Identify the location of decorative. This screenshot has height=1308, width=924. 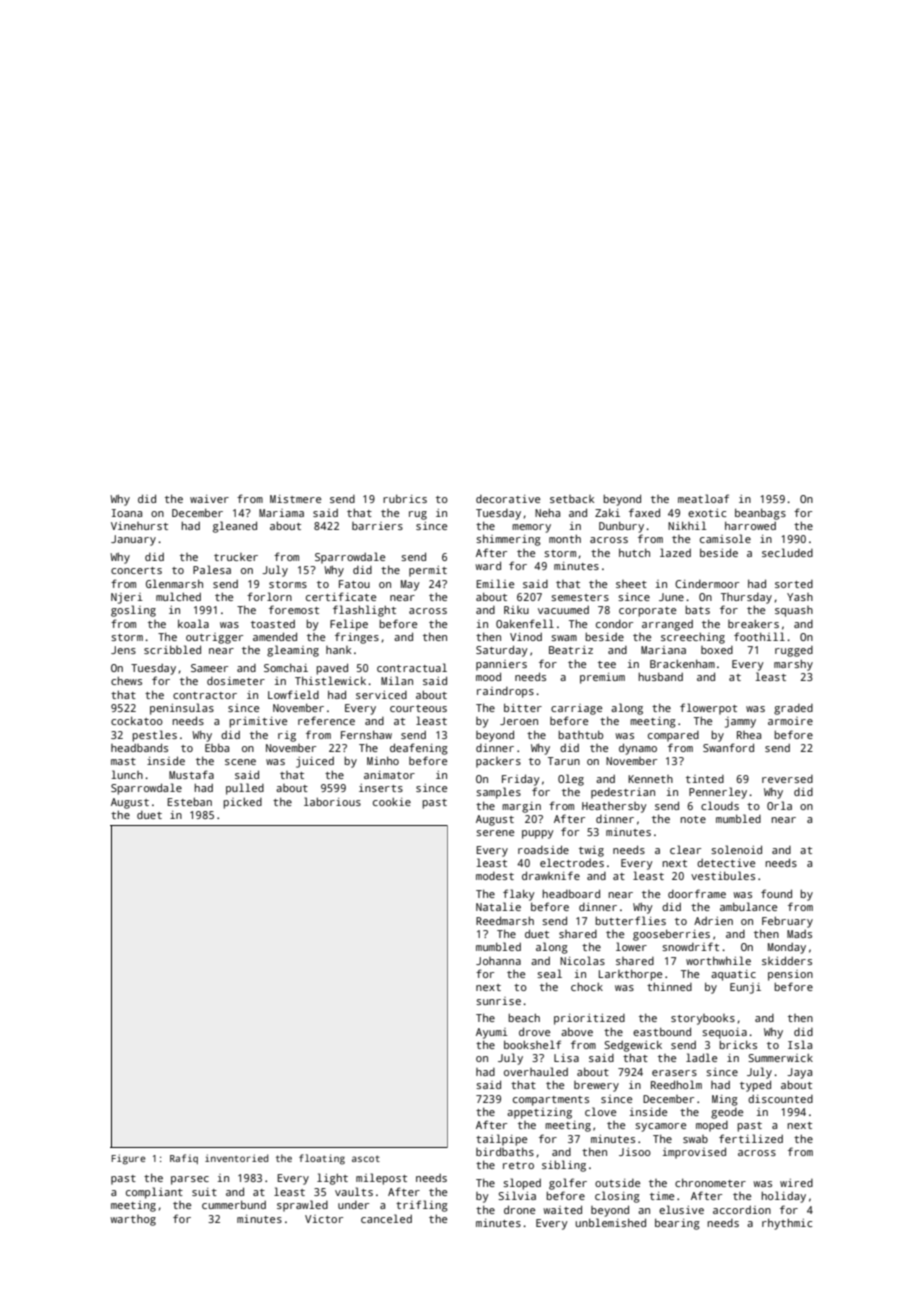
(508, 499).
